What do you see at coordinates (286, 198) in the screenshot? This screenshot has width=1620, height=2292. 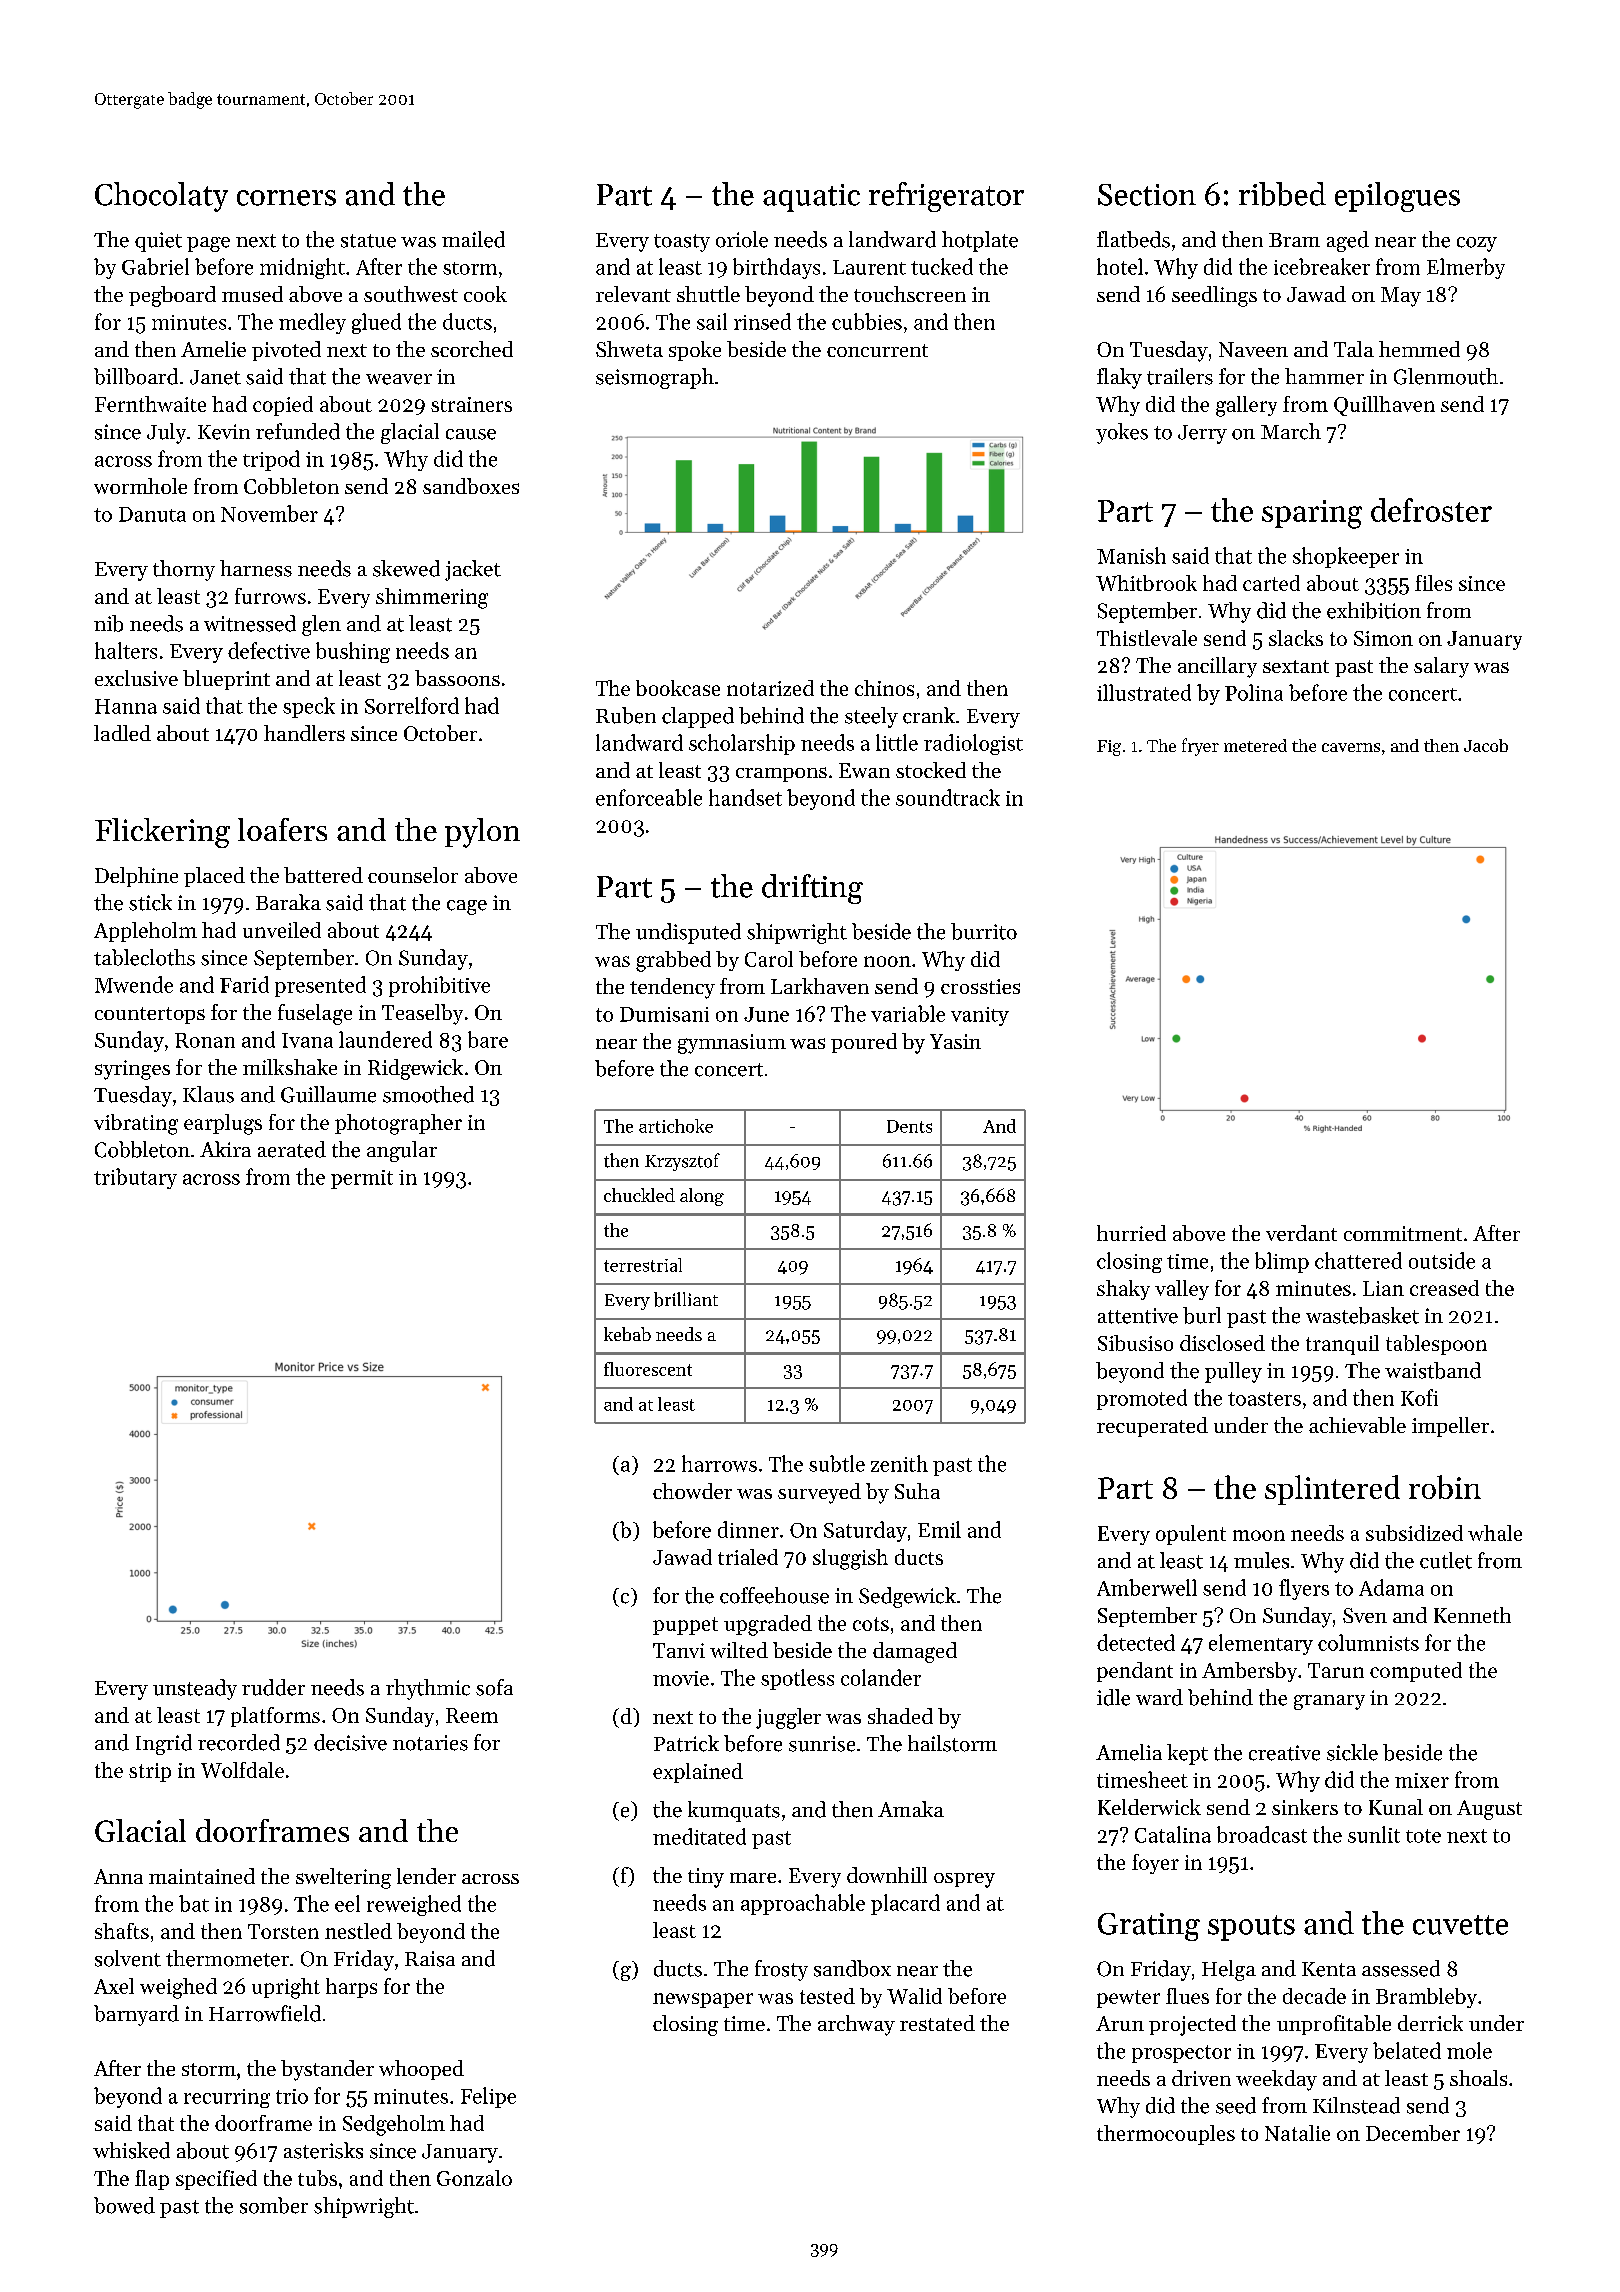 I see `corners` at bounding box center [286, 198].
